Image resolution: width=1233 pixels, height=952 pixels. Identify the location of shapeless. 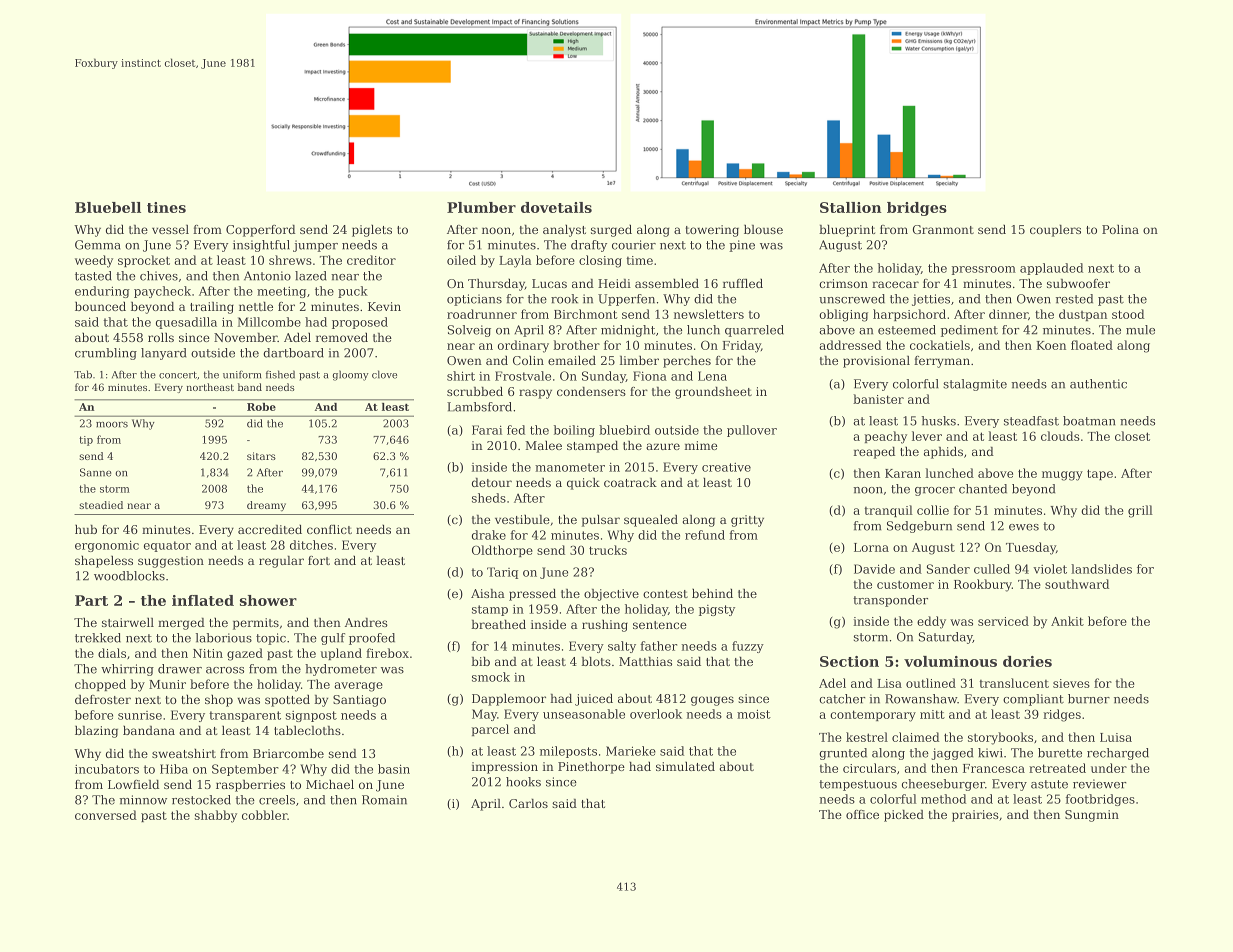
(104, 562).
